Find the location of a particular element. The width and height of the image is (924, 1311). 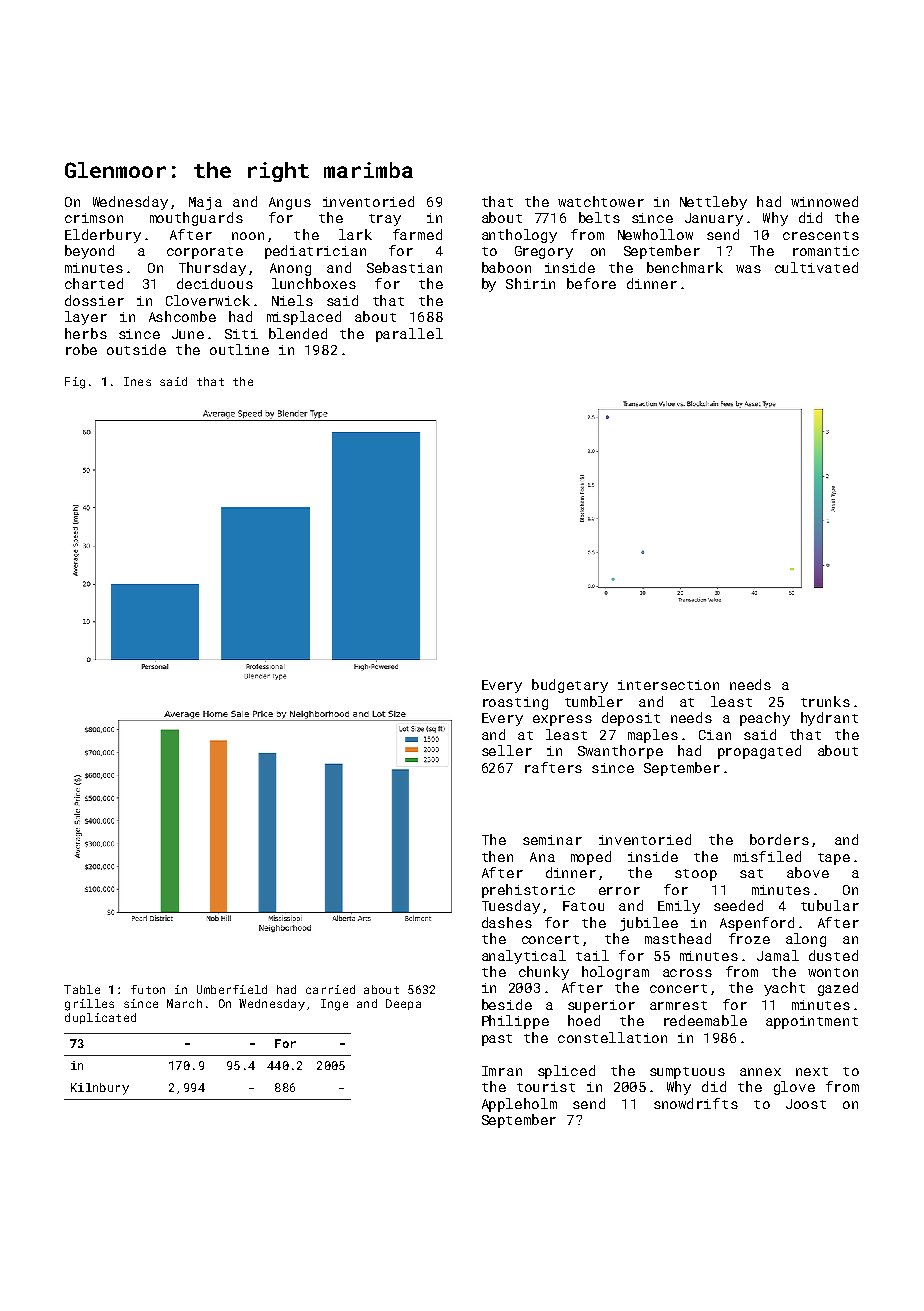

Ines is located at coordinates (137, 381).
